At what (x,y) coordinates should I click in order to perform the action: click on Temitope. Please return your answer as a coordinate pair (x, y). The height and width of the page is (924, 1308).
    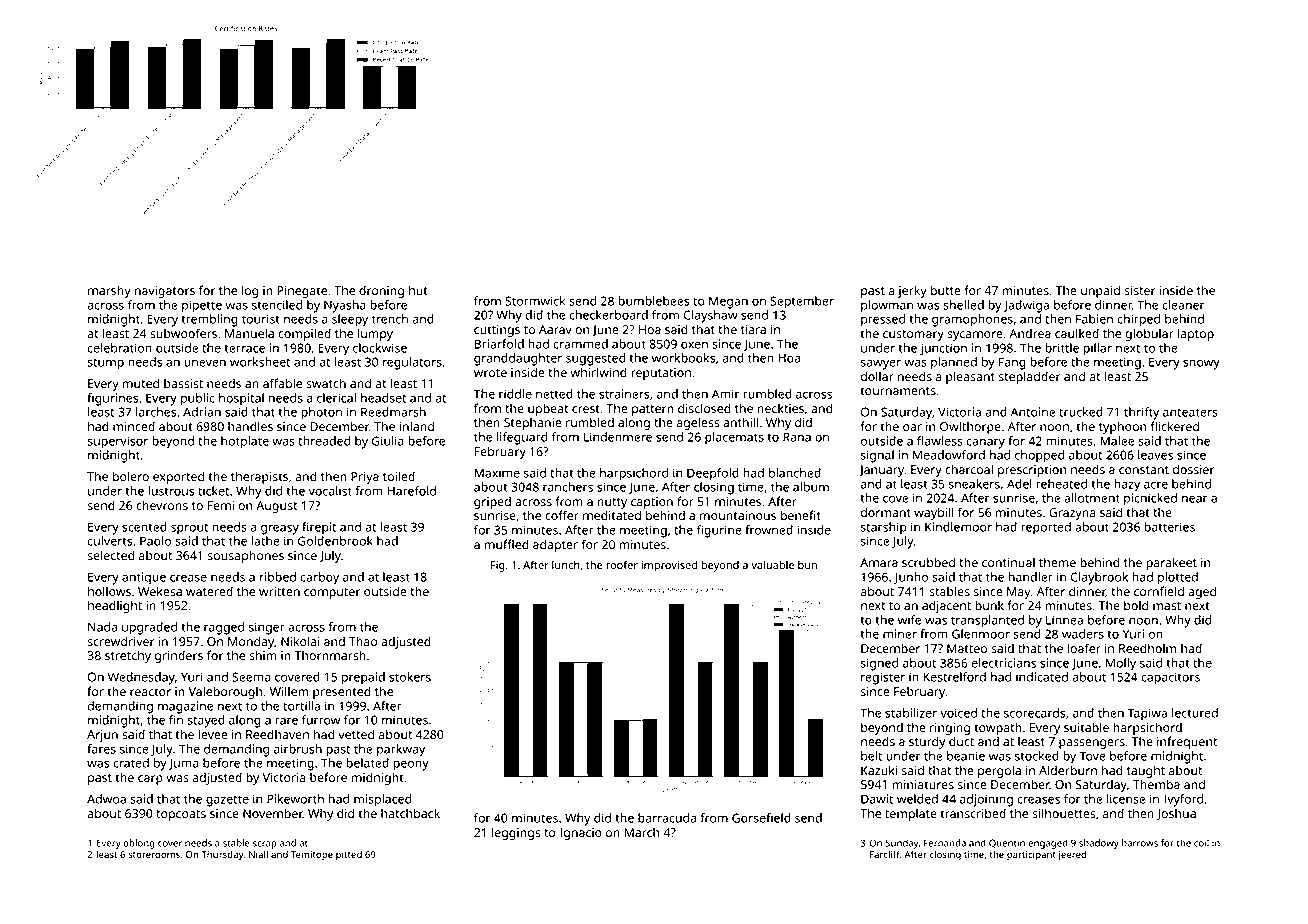
    Looking at the image, I should click on (312, 855).
